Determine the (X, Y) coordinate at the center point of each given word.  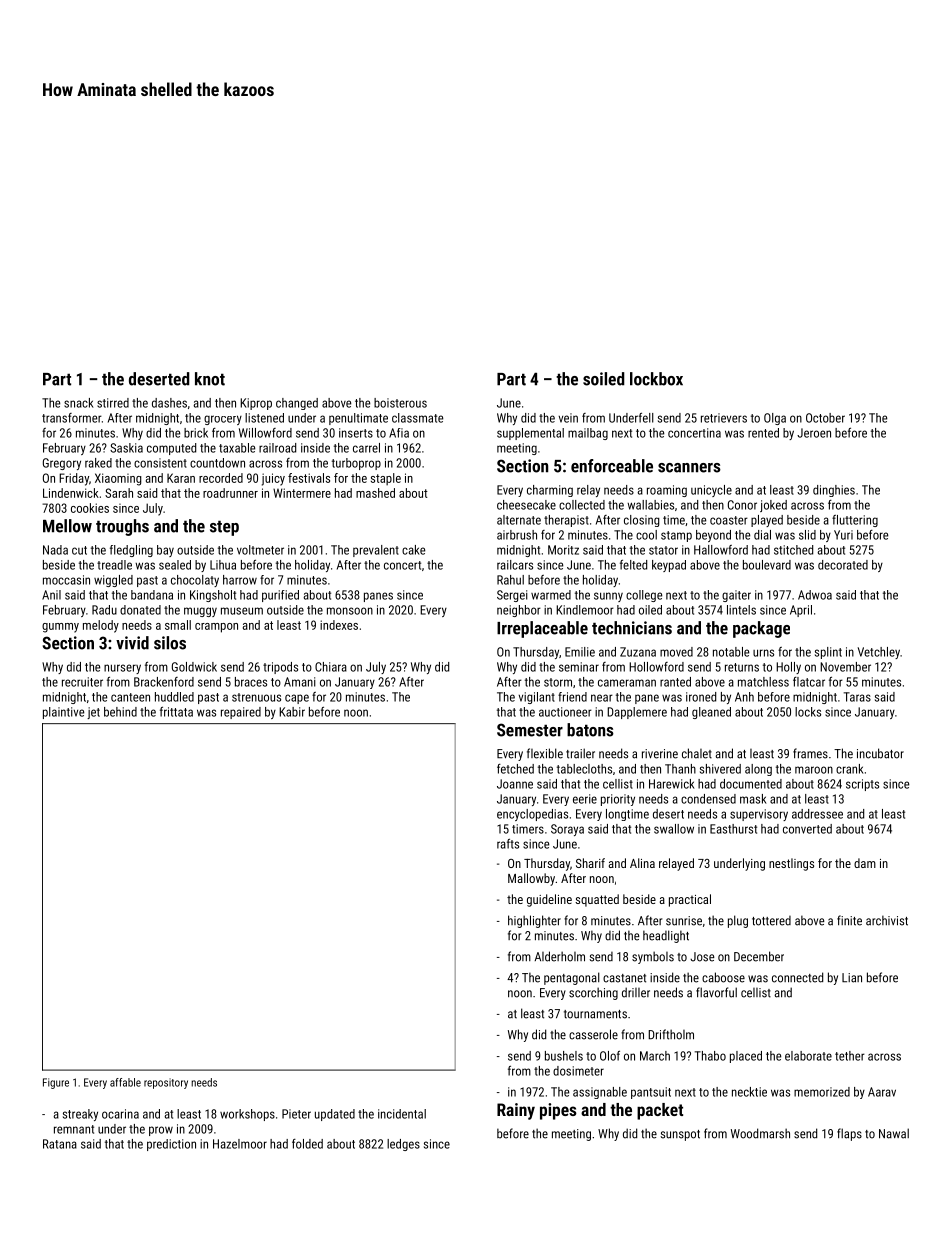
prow (161, 1131)
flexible (545, 753)
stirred (113, 403)
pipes (558, 1111)
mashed (375, 493)
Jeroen (814, 433)
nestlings (791, 864)
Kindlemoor (585, 610)
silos (170, 643)
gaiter (736, 596)
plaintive (63, 713)
